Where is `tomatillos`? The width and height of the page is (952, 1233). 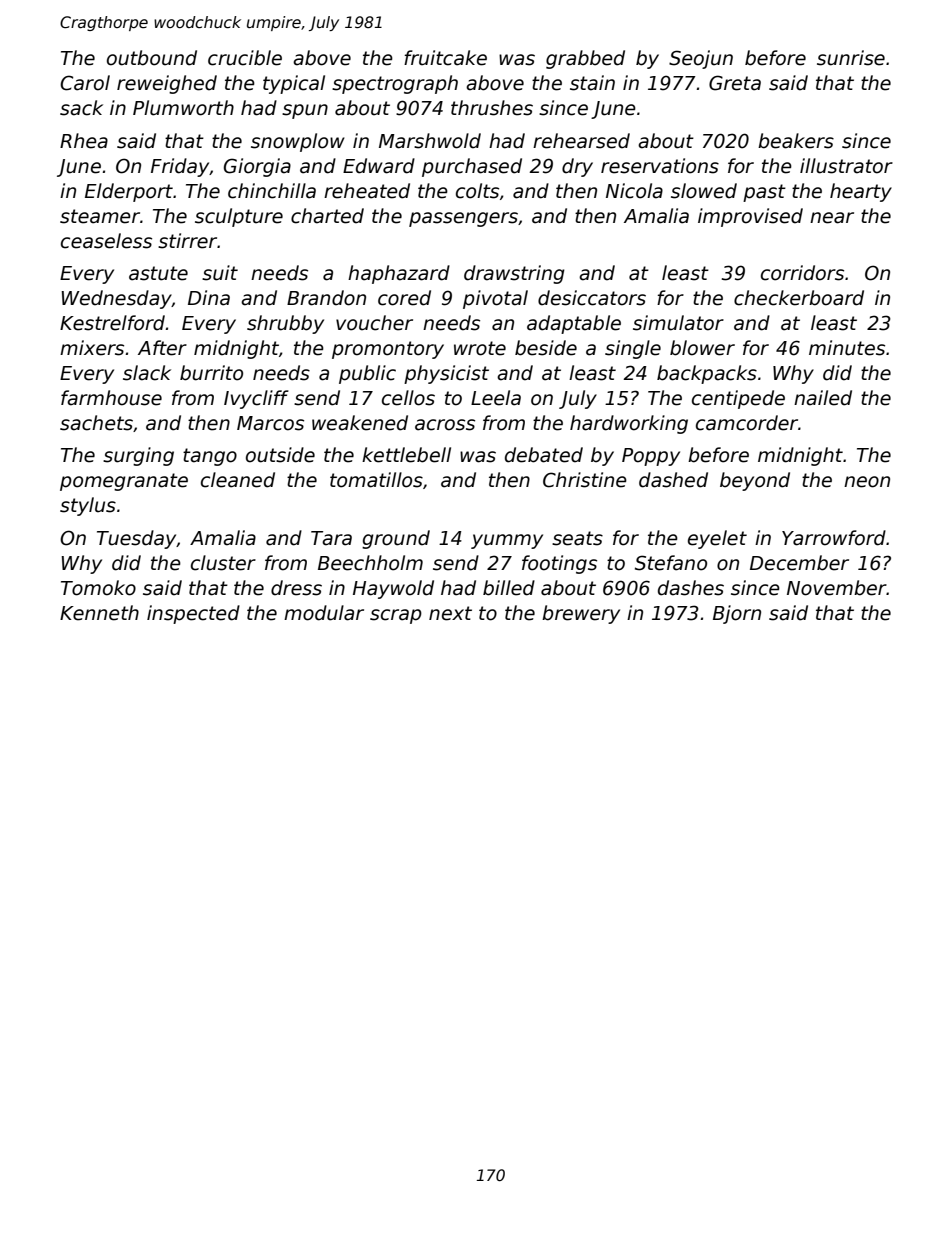
tomatillos is located at coordinates (376, 480).
